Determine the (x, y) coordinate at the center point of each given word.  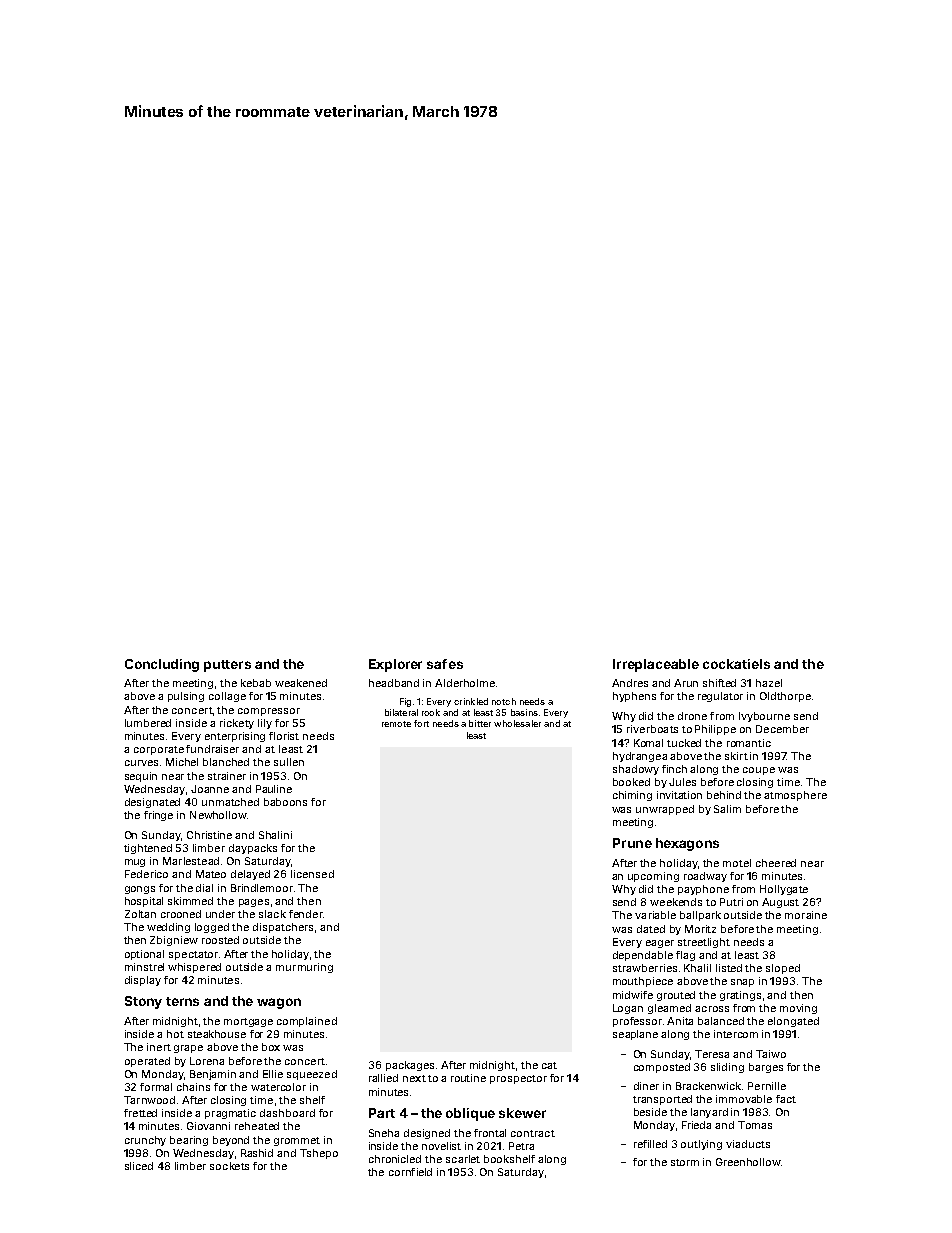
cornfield (410, 1172)
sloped (783, 969)
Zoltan (140, 914)
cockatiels (736, 664)
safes (445, 664)
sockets (229, 1166)
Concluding (162, 665)
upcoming (653, 877)
